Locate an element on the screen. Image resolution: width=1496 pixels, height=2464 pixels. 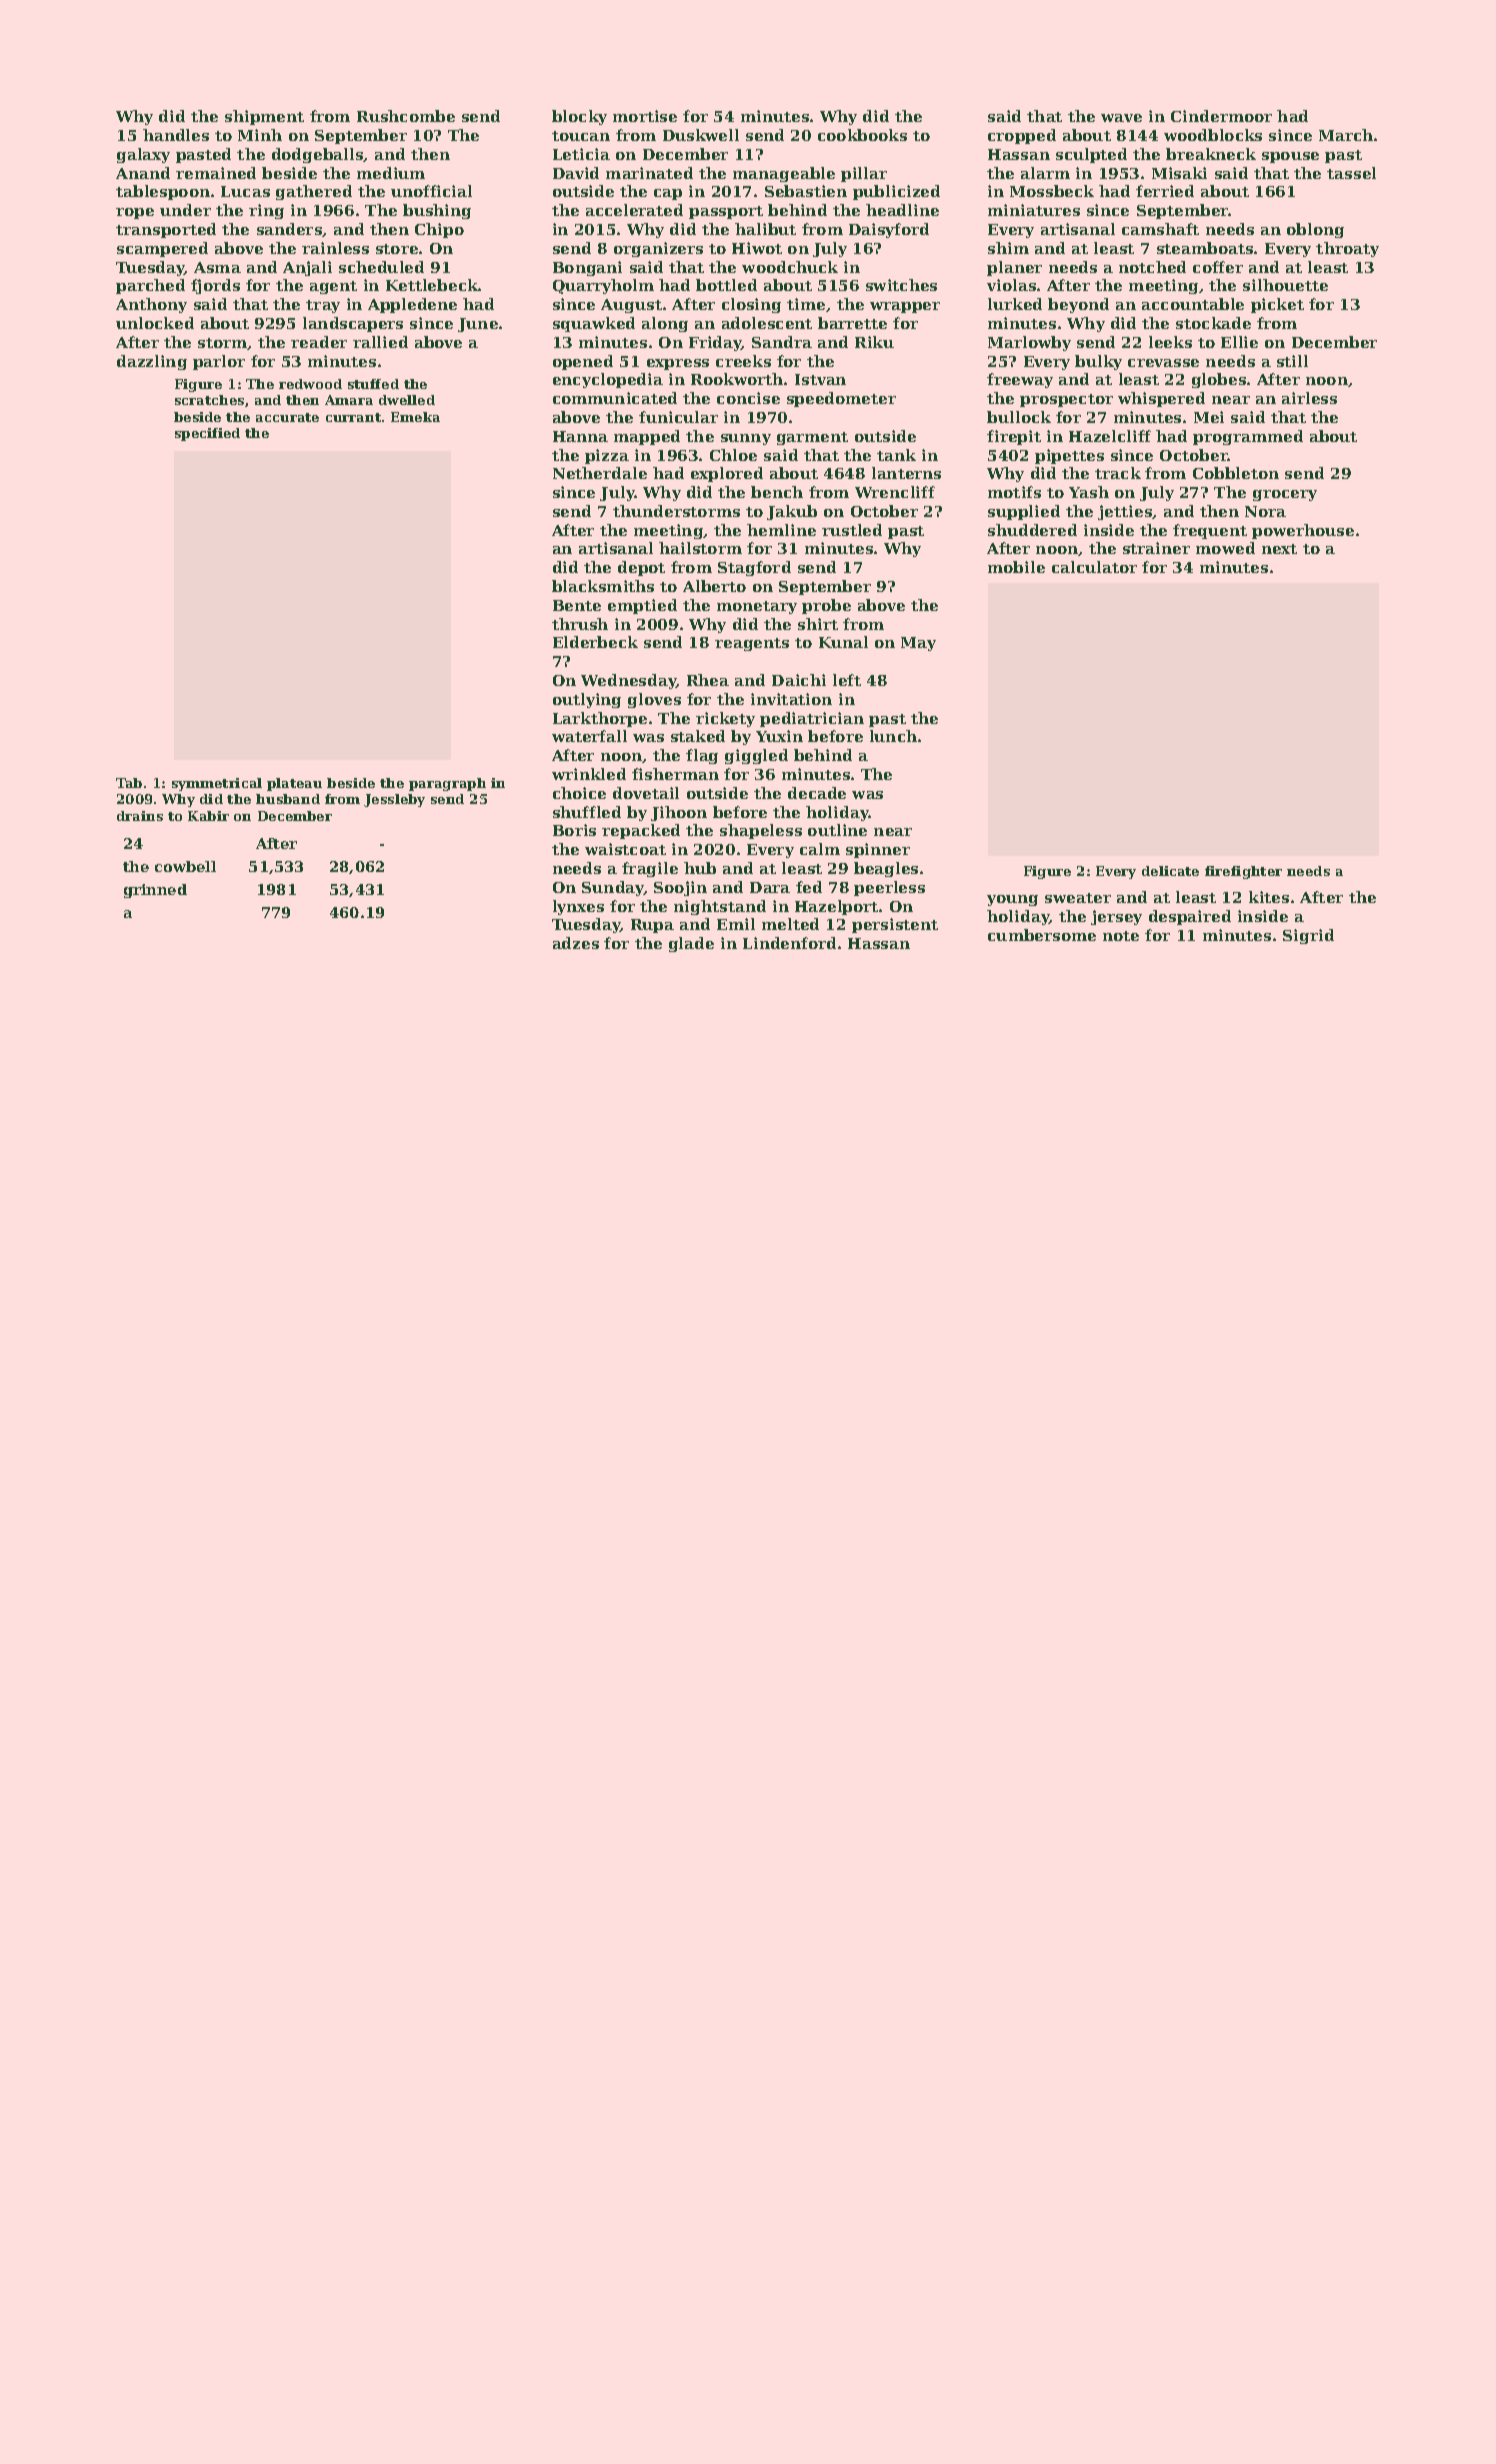
funicular is located at coordinates (678, 417).
